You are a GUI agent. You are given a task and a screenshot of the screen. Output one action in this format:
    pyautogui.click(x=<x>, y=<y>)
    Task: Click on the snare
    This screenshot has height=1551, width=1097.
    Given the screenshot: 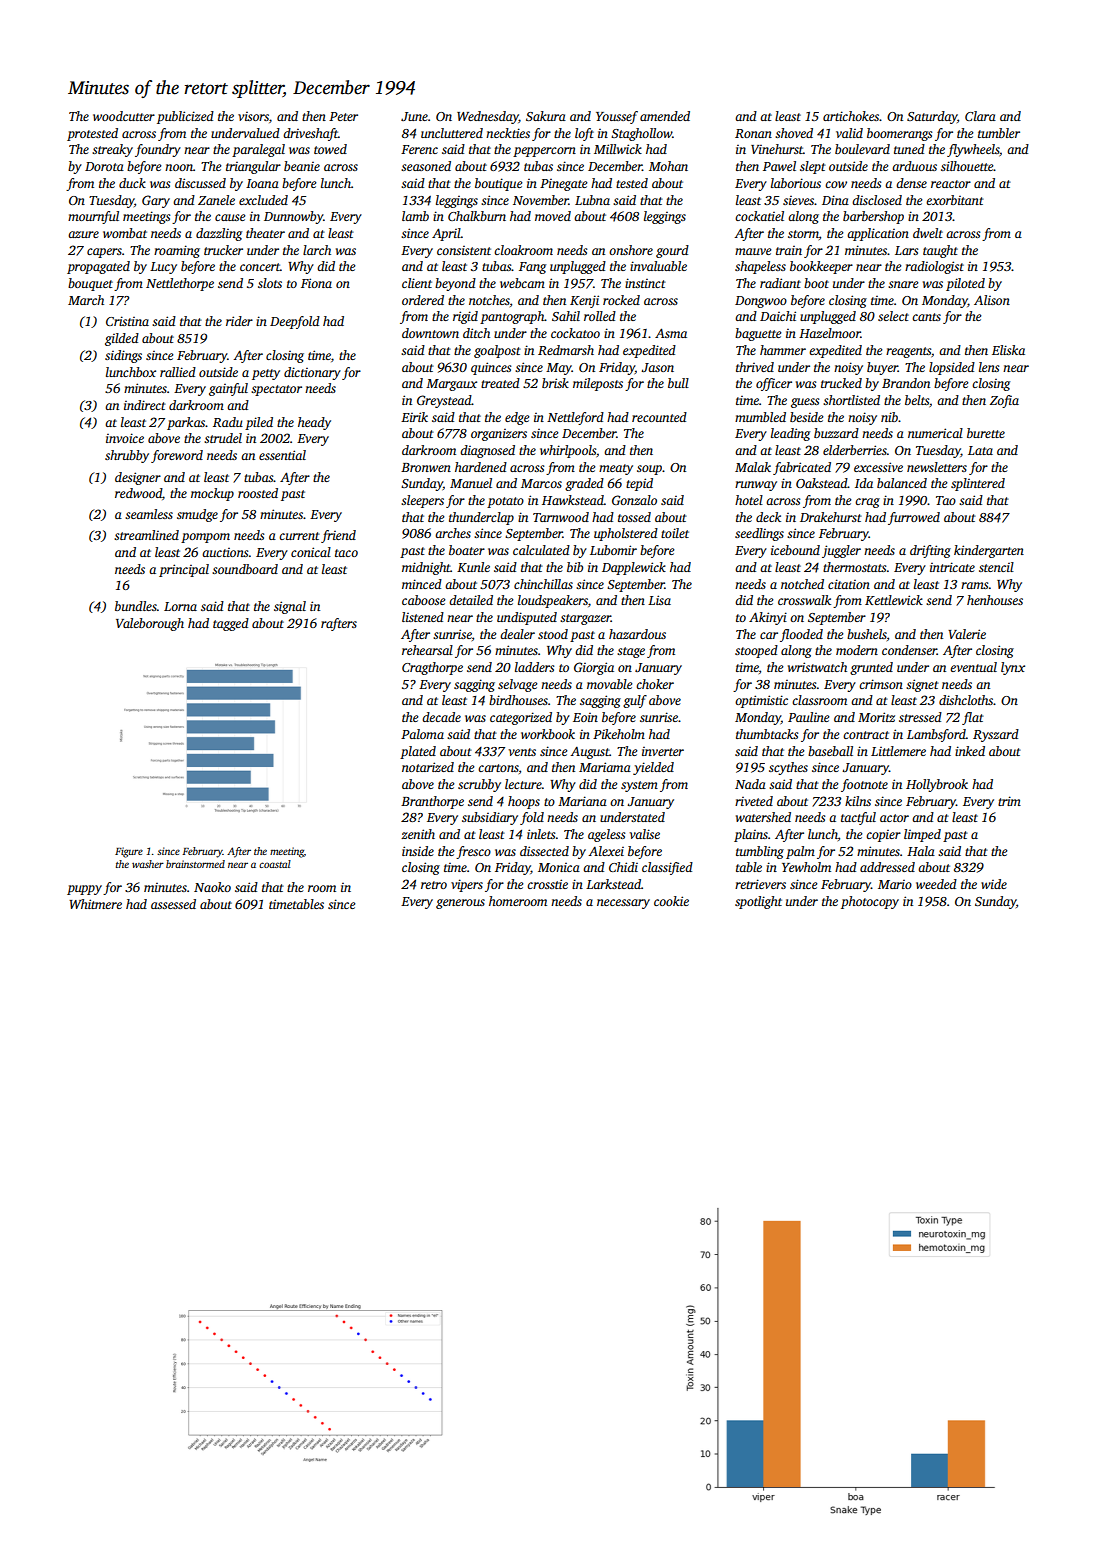 What is the action you would take?
    pyautogui.click(x=903, y=284)
